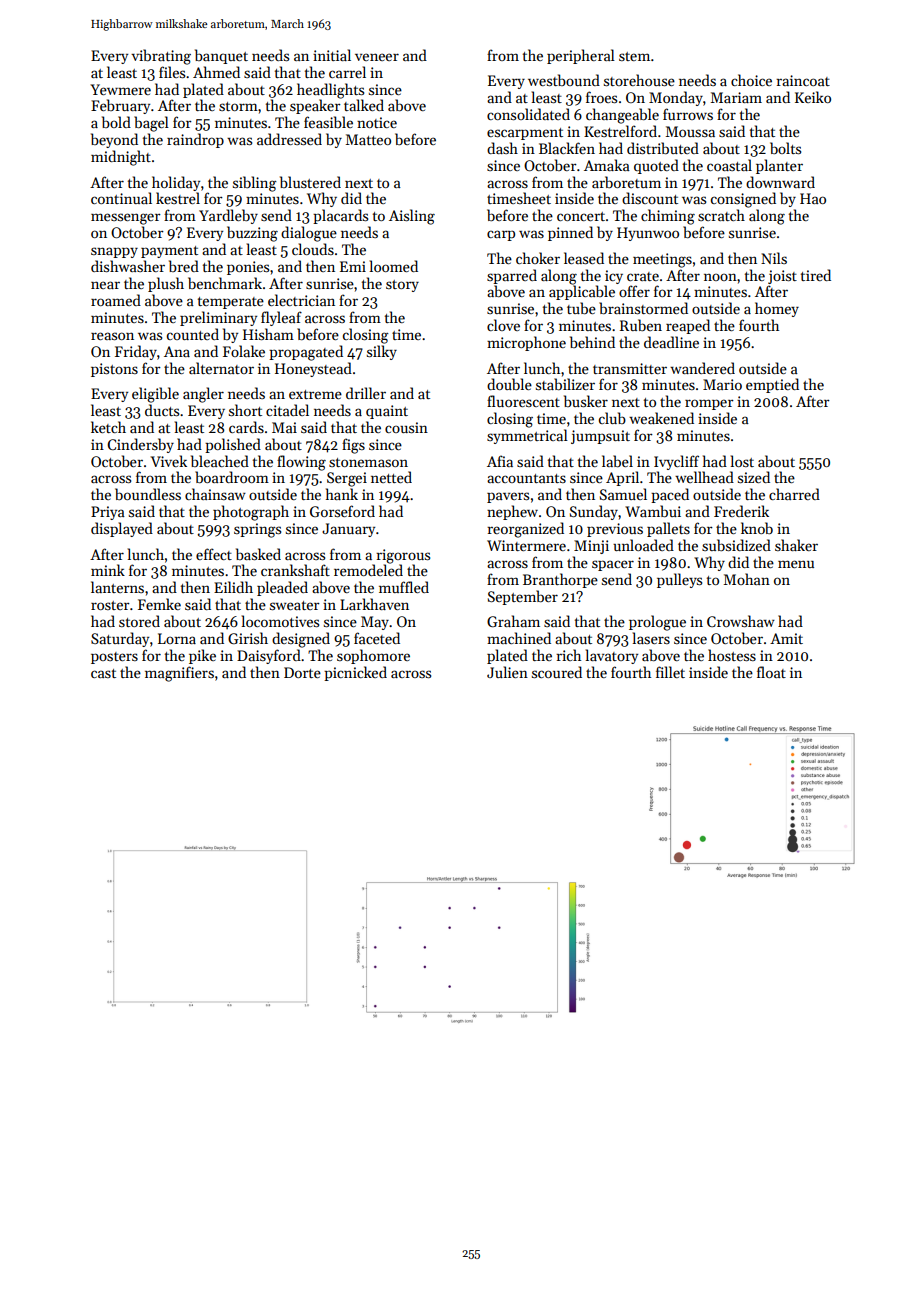 This document has height=1314, width=924. I want to click on banquet, so click(221, 56).
